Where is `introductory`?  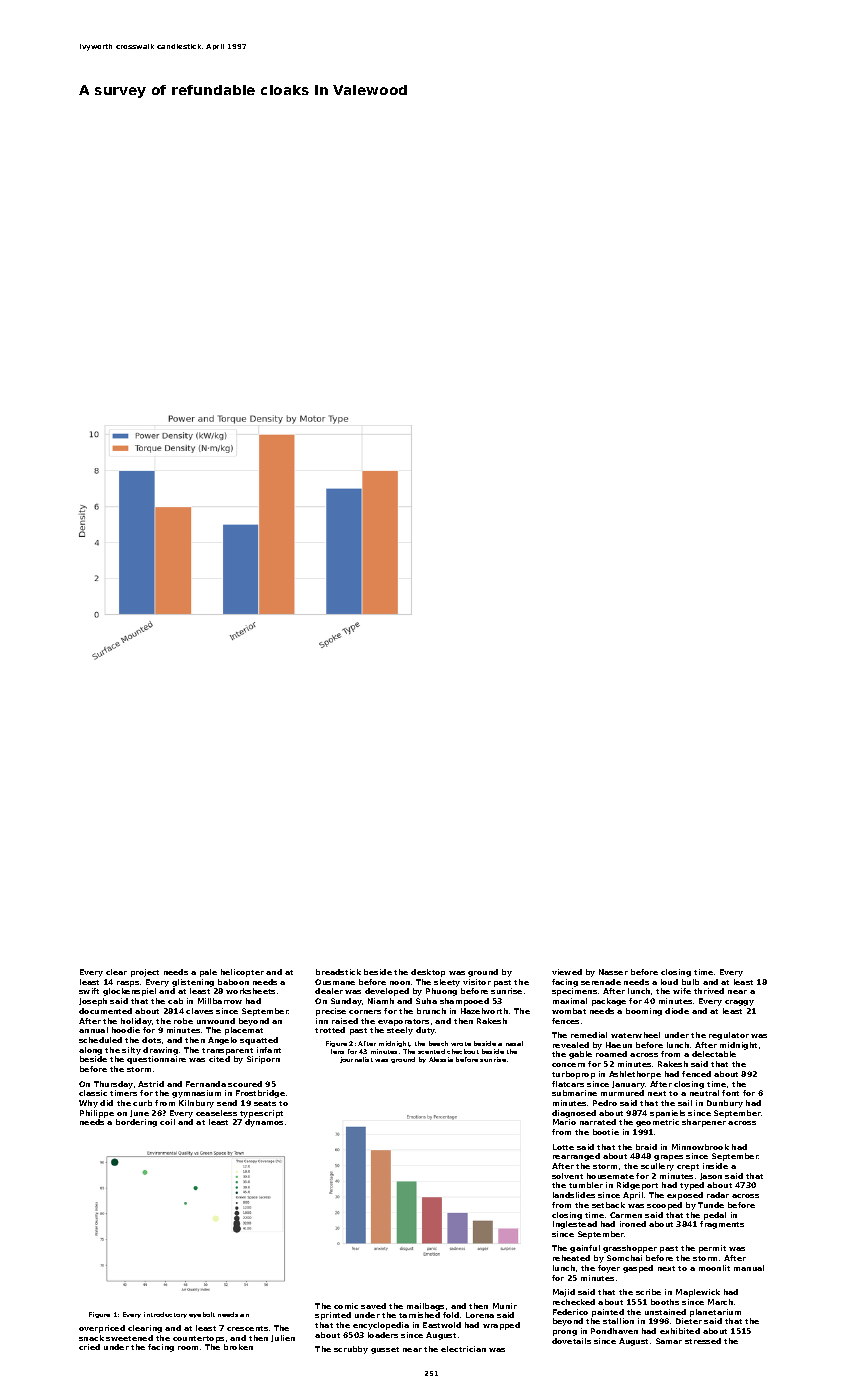 introductory is located at coordinates (165, 1315).
